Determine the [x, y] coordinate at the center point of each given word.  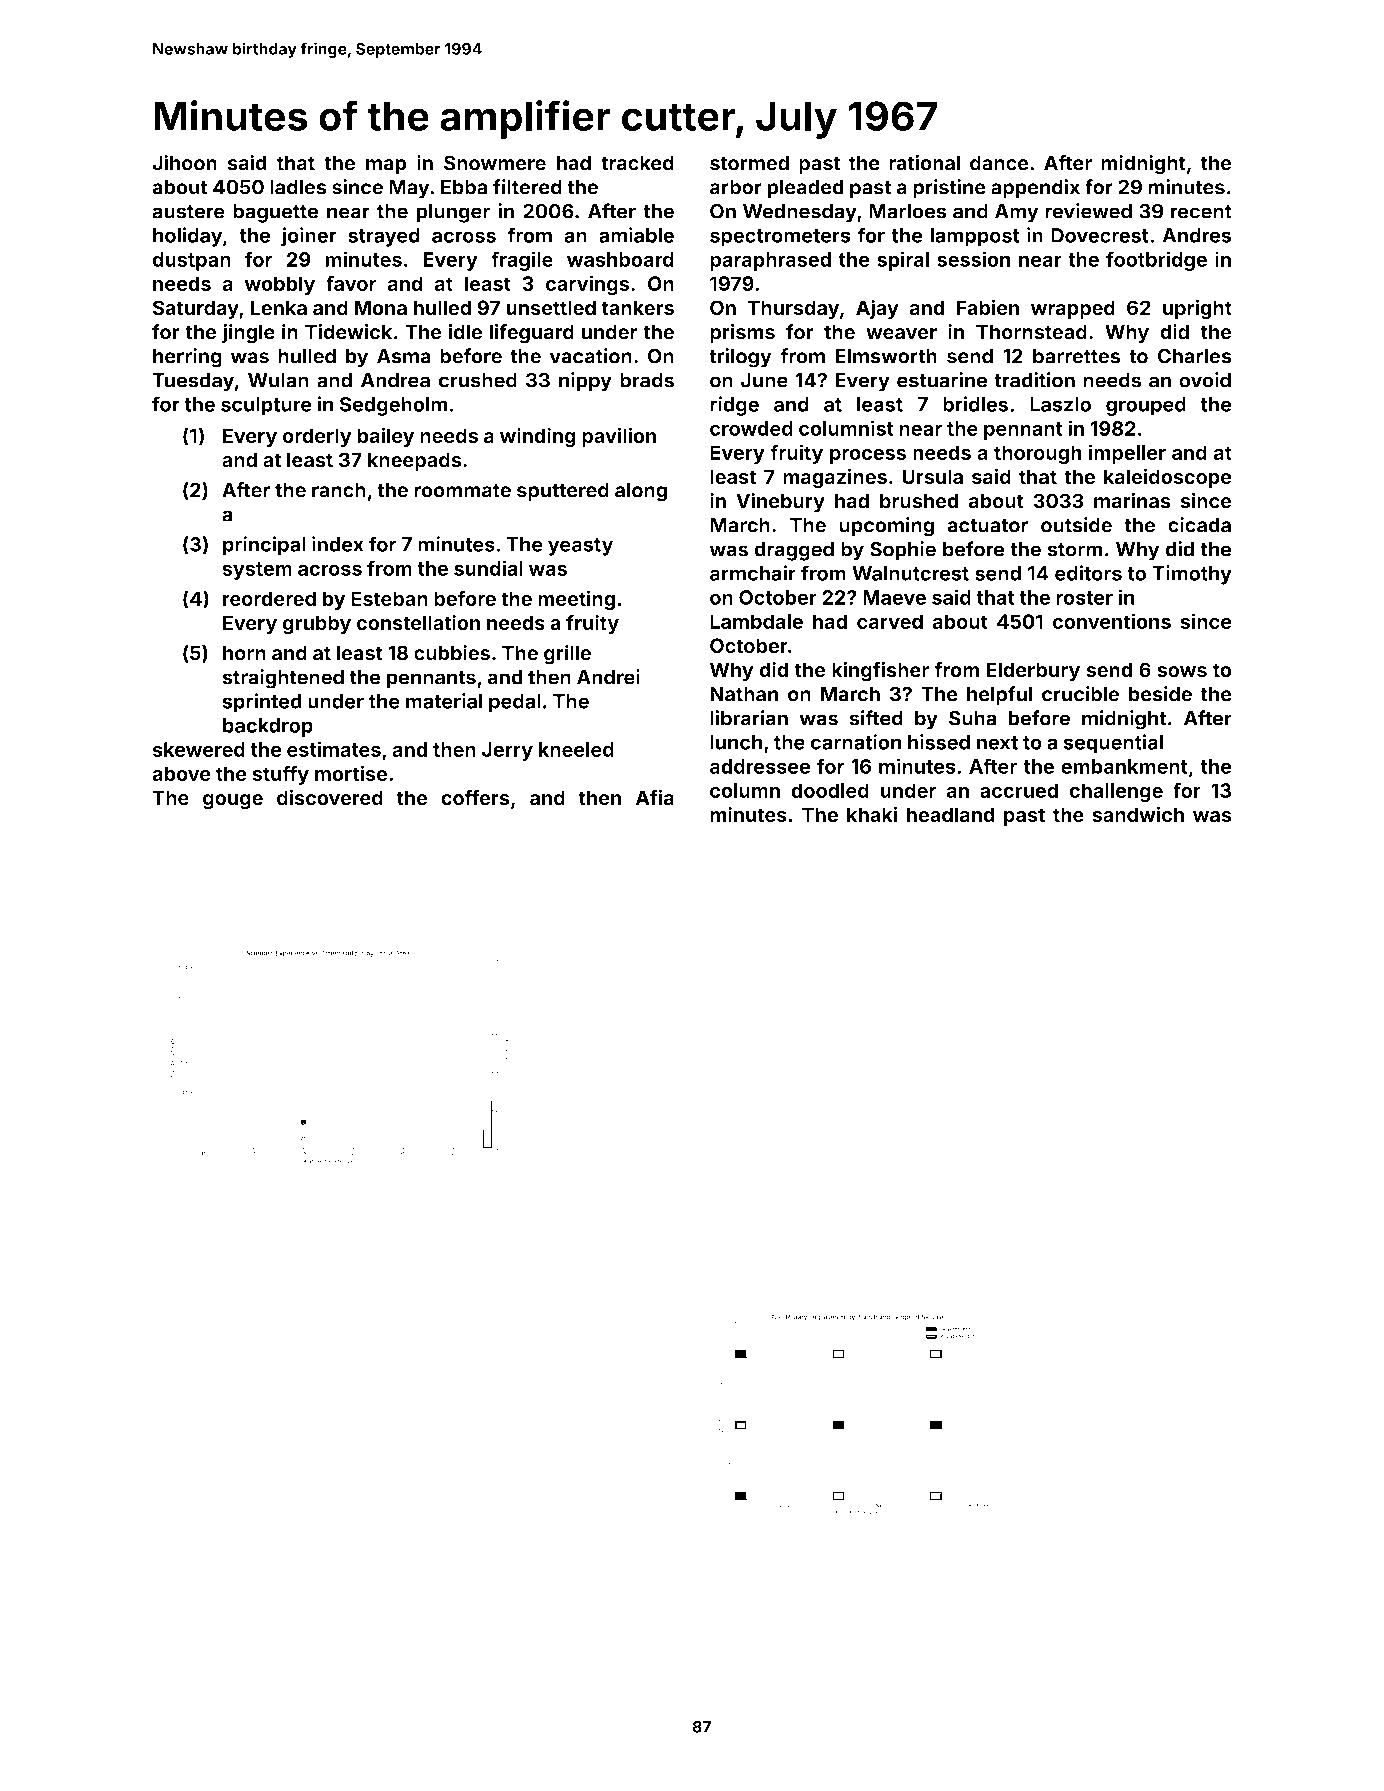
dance [999, 163]
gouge [233, 802]
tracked [637, 163]
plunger [453, 213]
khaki [872, 814]
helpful [1000, 696]
